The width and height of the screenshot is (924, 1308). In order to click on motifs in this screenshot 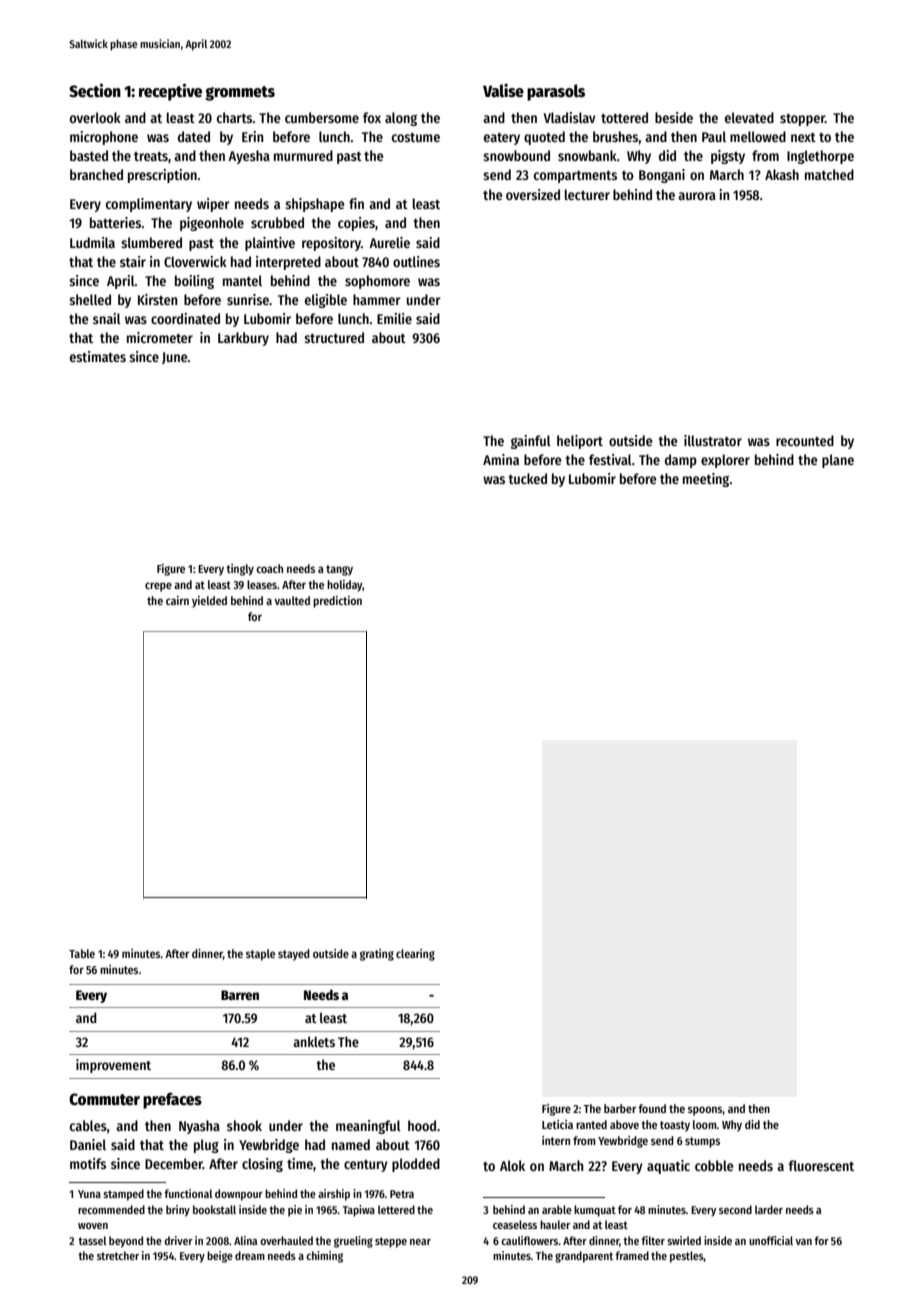, I will do `click(88, 1163)`.
